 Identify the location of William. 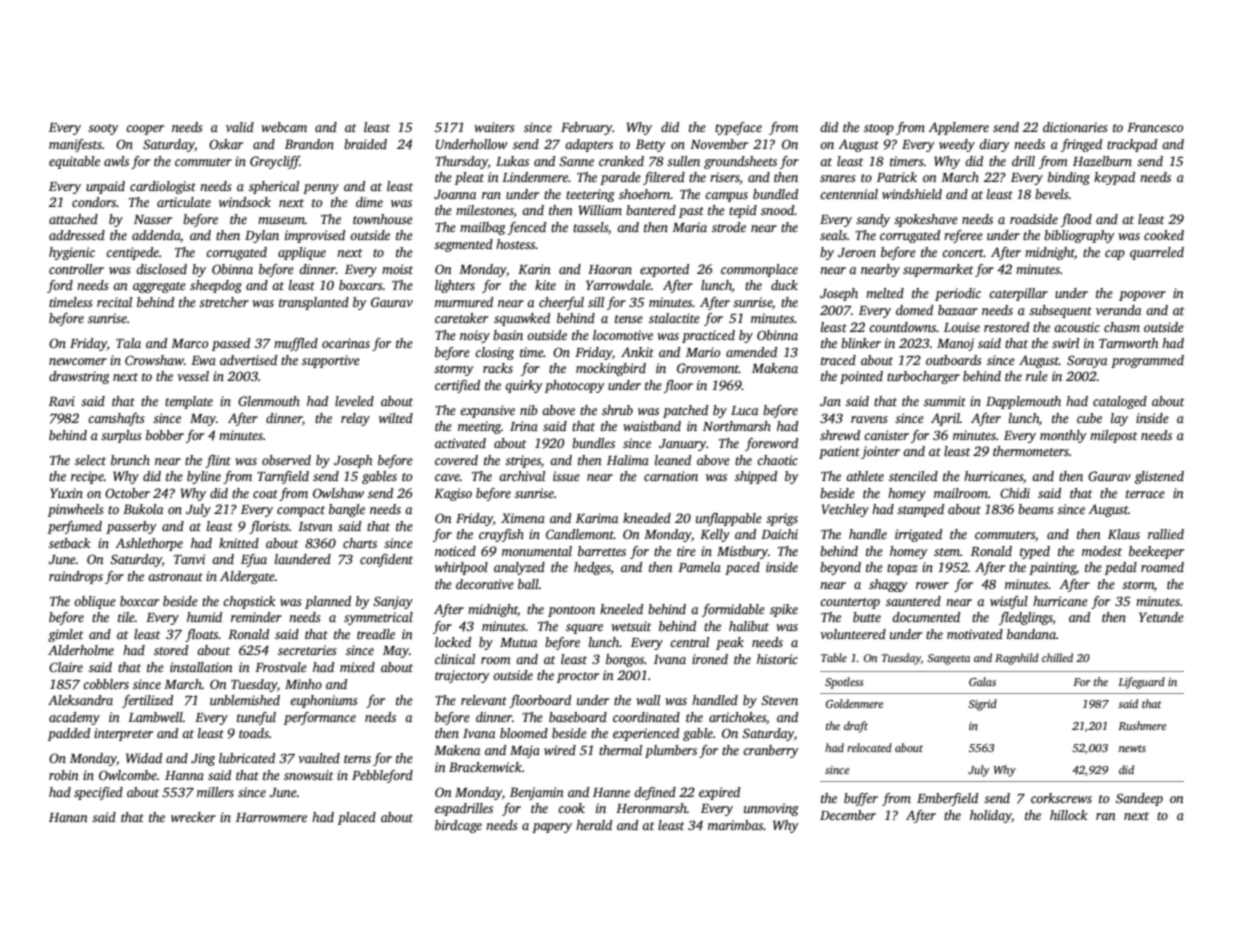
(600, 210).
